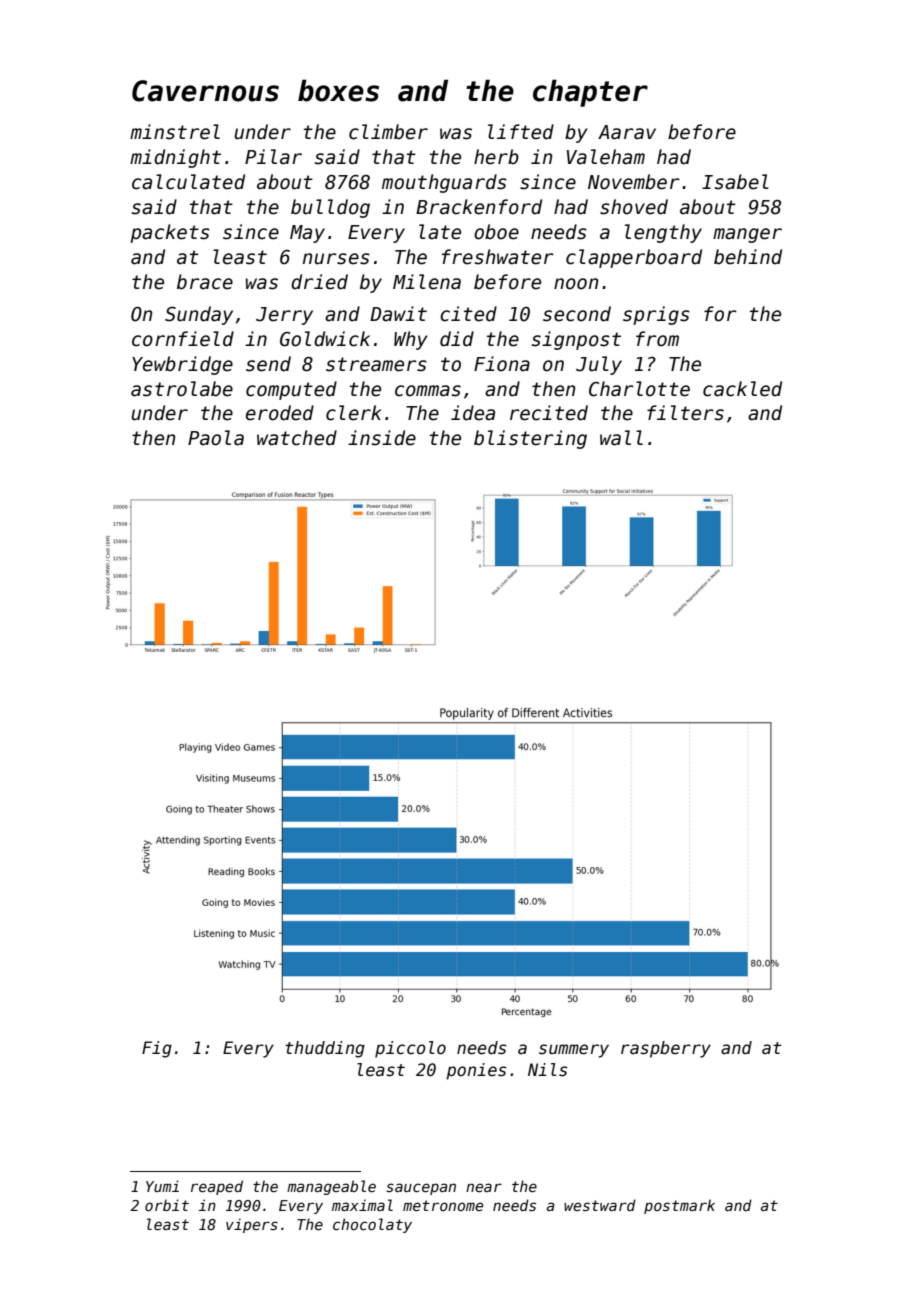 This document has height=1314, width=924. What do you see at coordinates (742, 389) in the document?
I see `cackled` at bounding box center [742, 389].
